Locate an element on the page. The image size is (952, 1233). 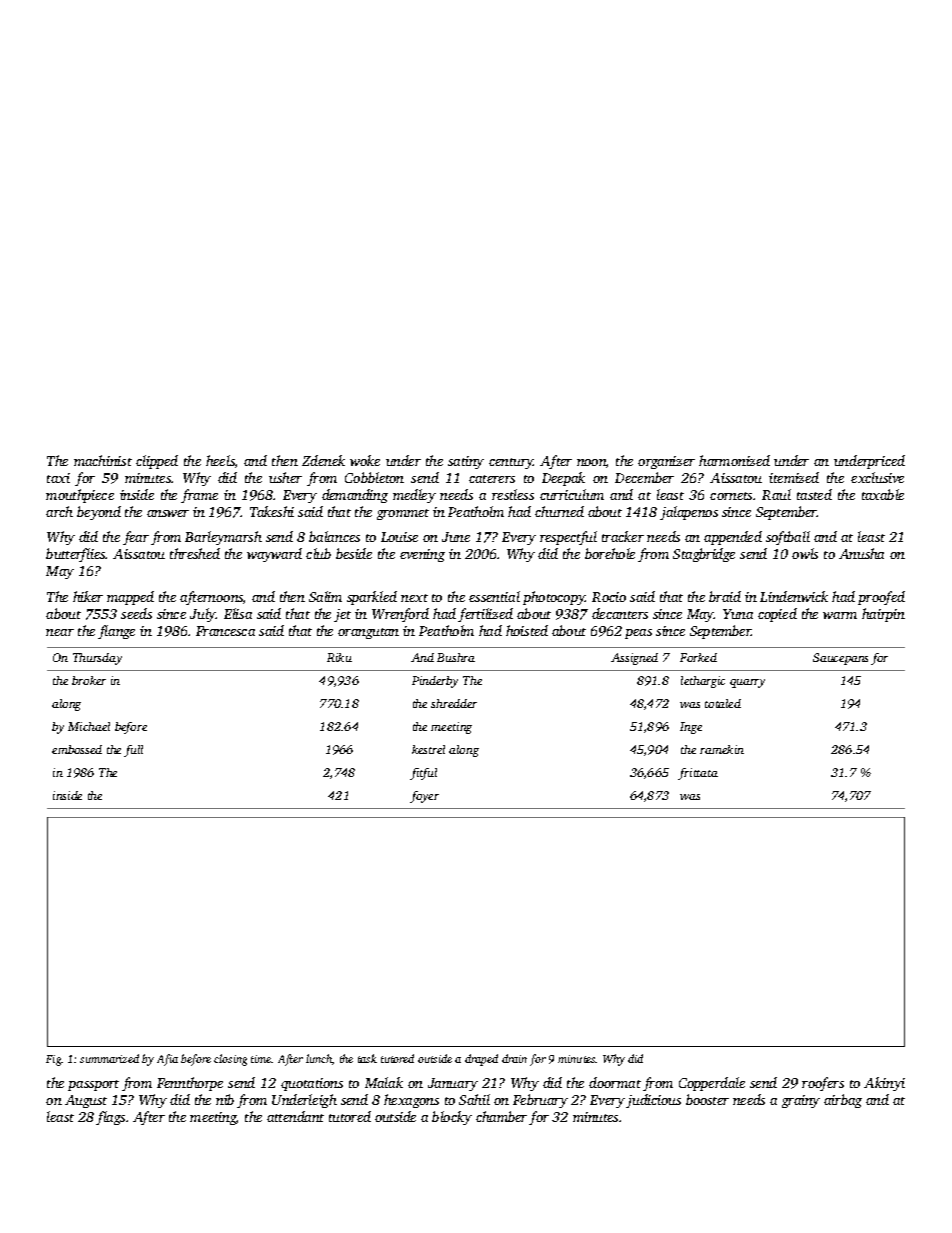
drain is located at coordinates (514, 1058).
